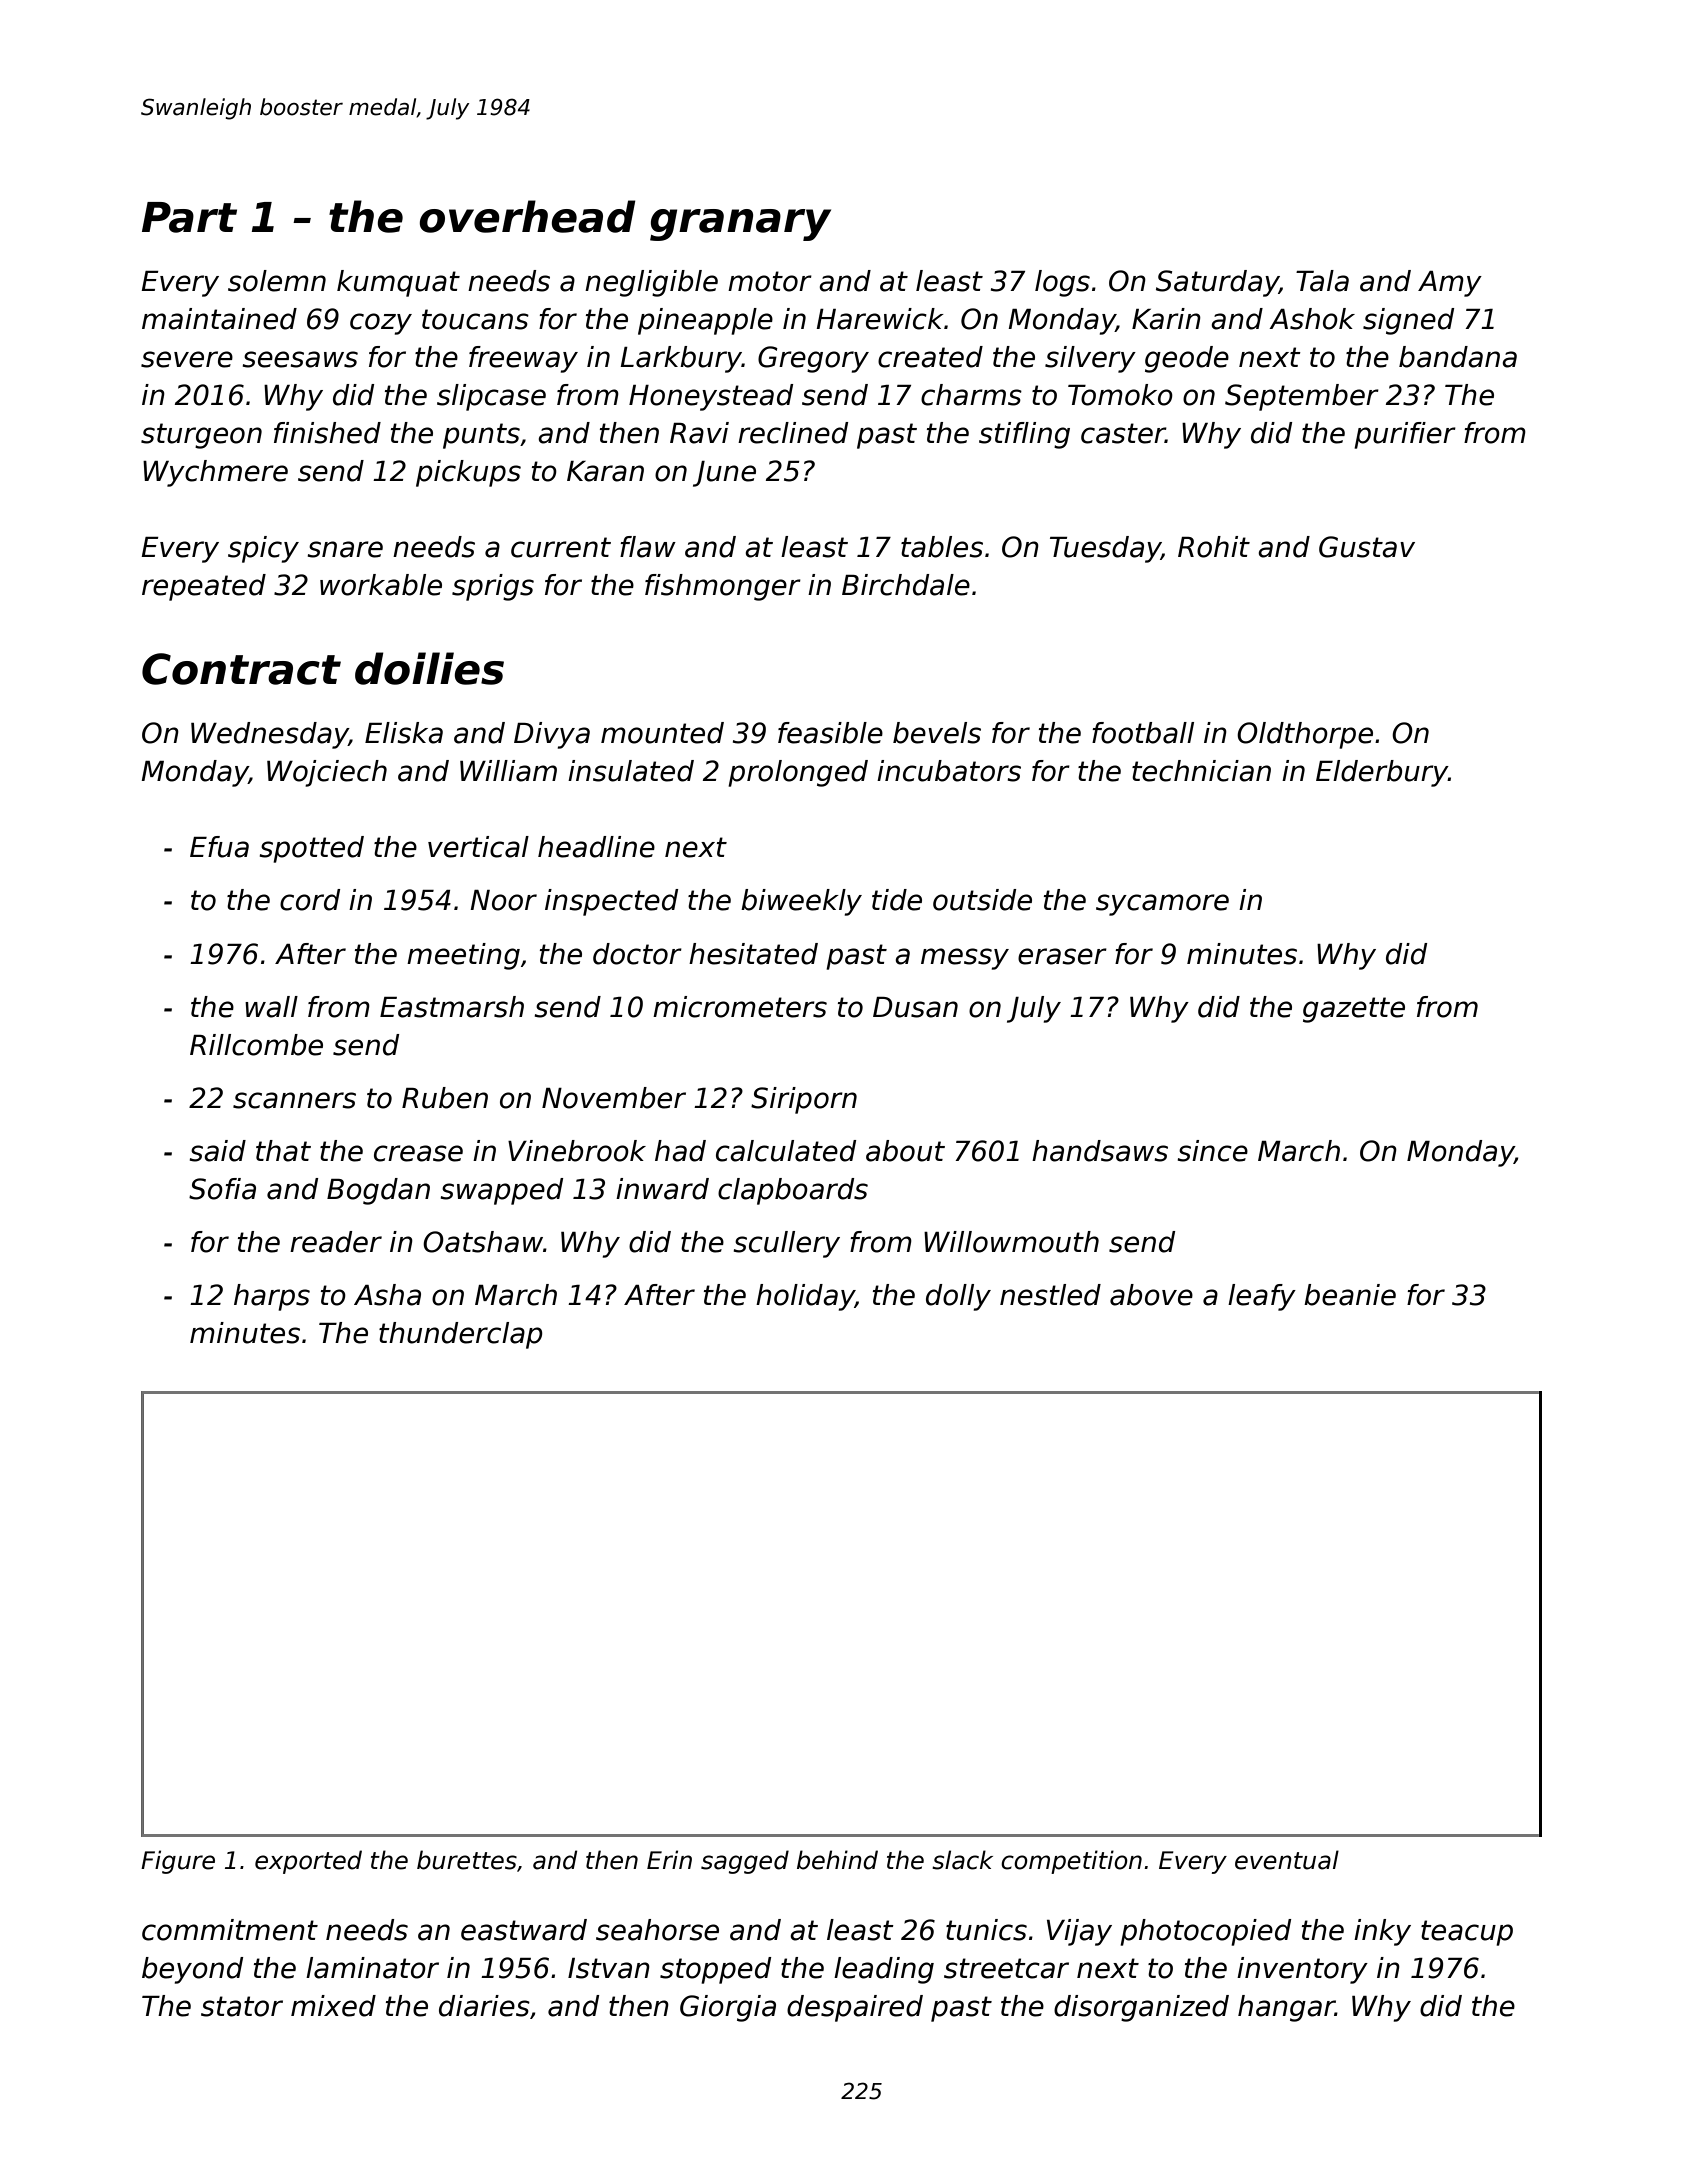 Image resolution: width=1683 pixels, height=2178 pixels. I want to click on Tala, so click(1322, 281).
